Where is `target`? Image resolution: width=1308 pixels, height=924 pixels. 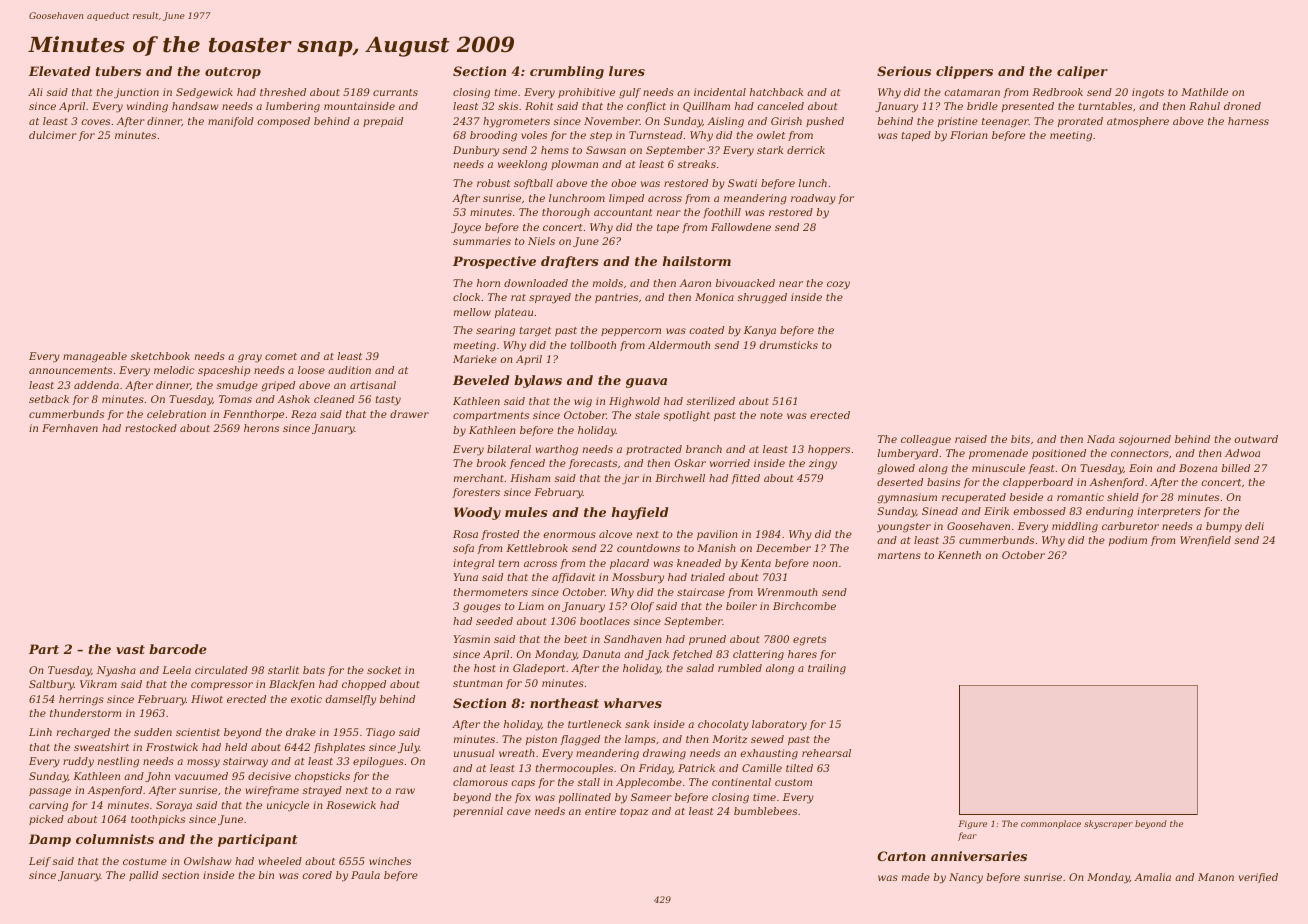
target is located at coordinates (535, 332).
